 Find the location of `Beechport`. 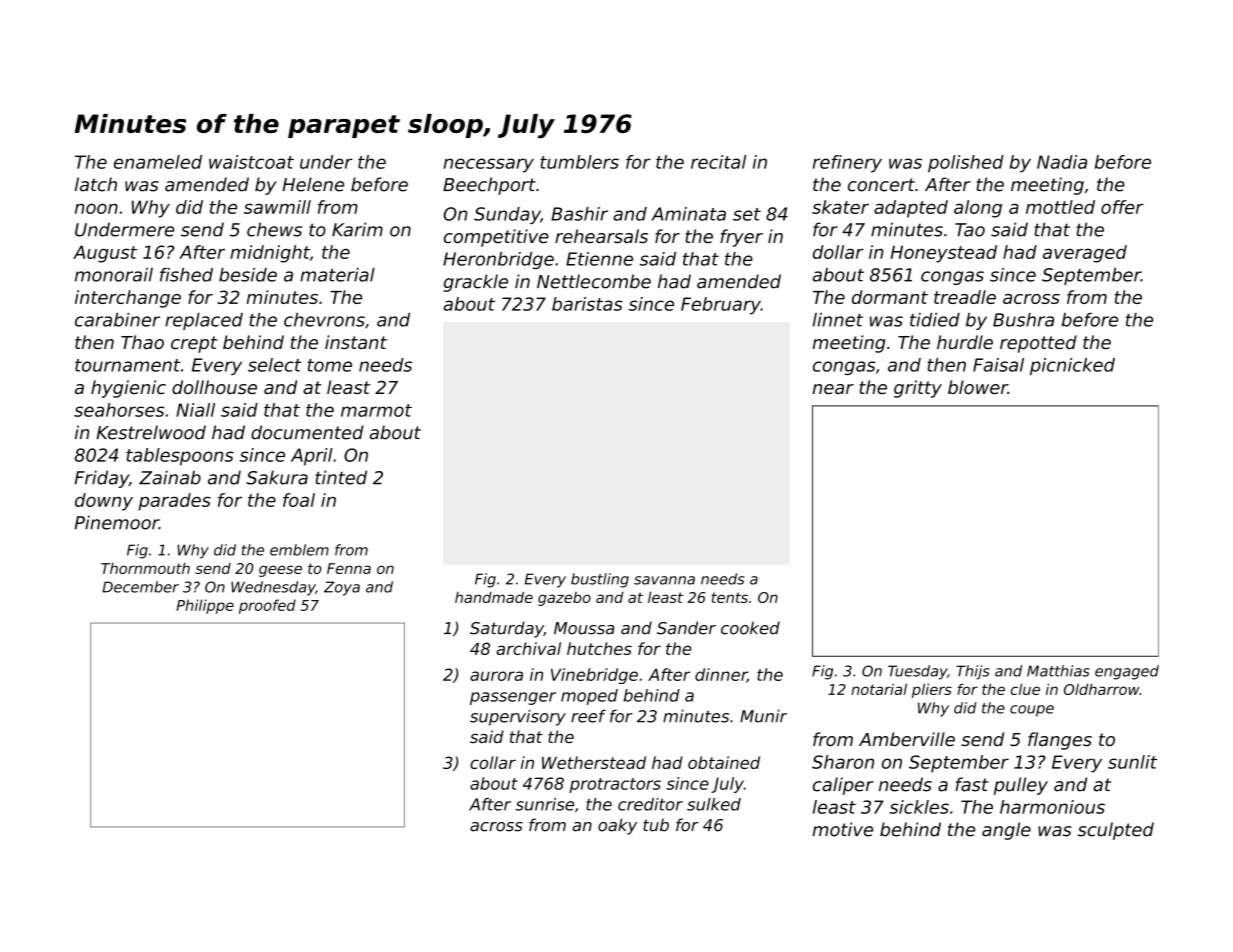

Beechport is located at coordinates (489, 186).
